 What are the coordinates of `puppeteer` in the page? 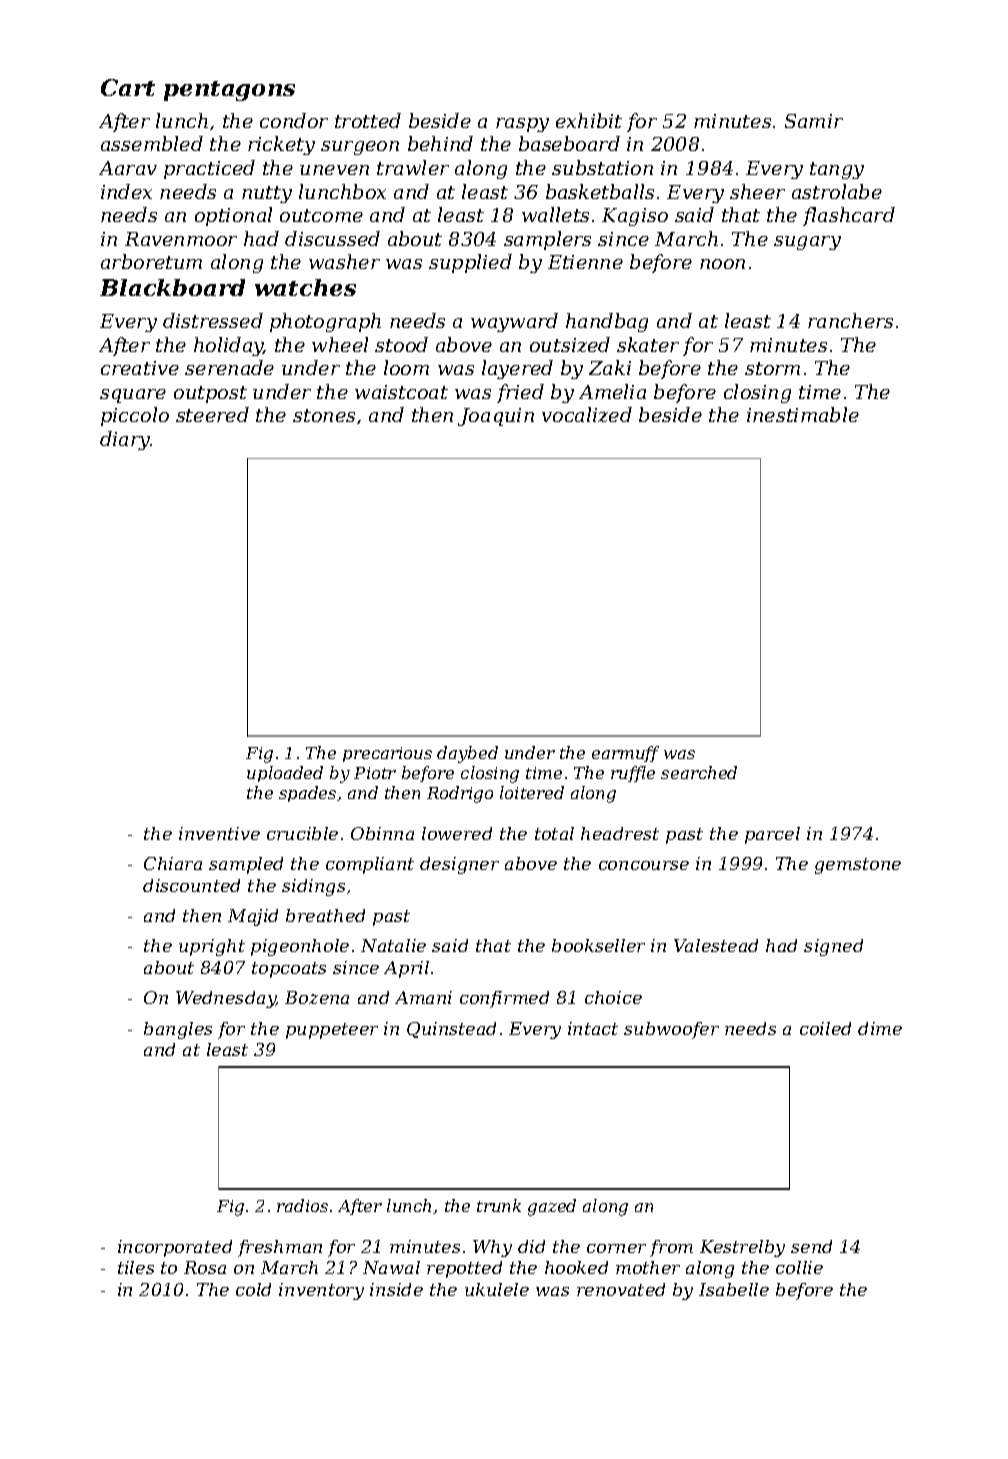 It's located at (332, 1031).
